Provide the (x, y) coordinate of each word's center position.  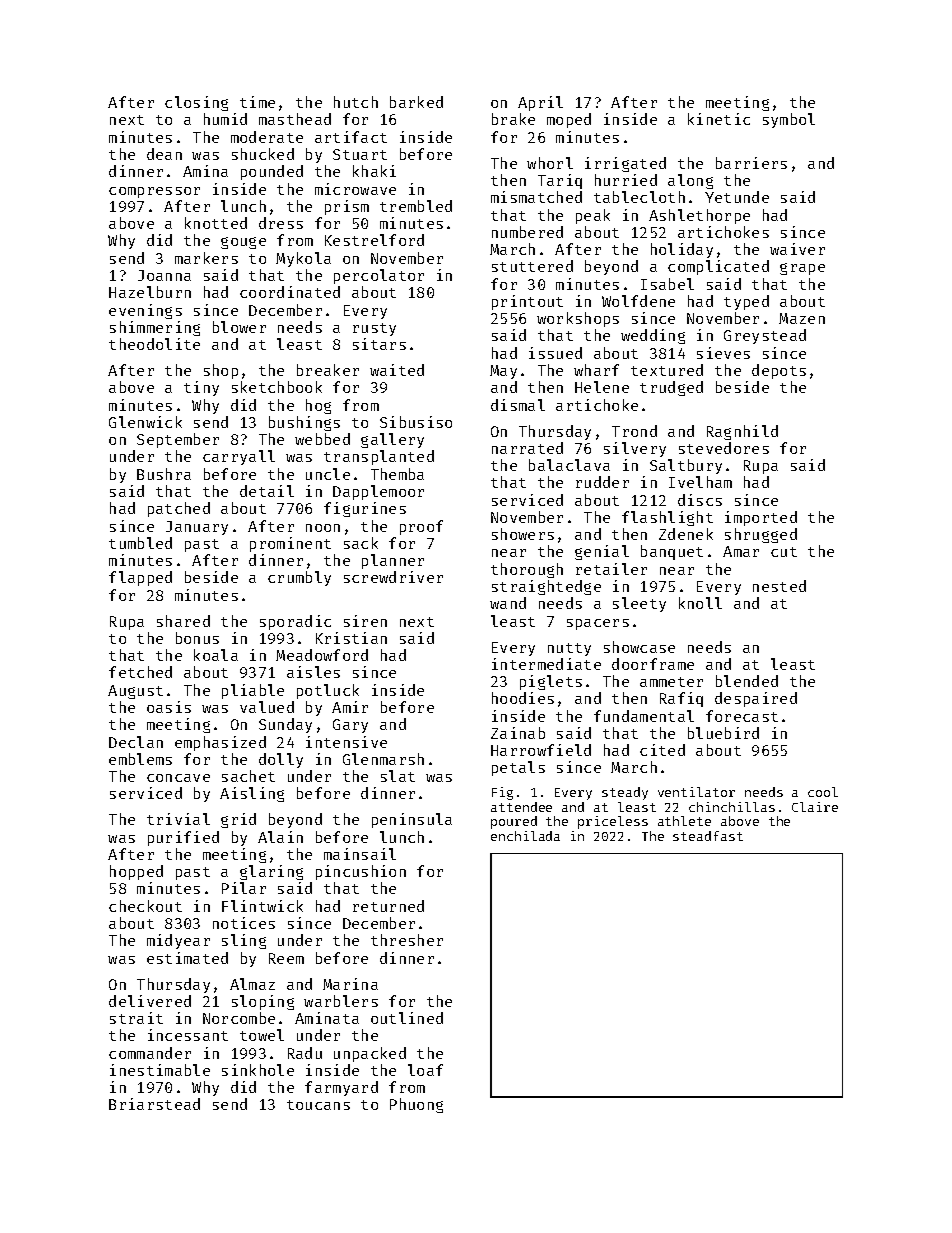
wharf (596, 370)
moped (569, 120)
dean (164, 154)
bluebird (723, 733)
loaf (425, 1070)
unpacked (370, 1054)
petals (518, 768)
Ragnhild (742, 432)
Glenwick (145, 422)
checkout (145, 906)
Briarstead (154, 1104)
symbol (789, 120)
